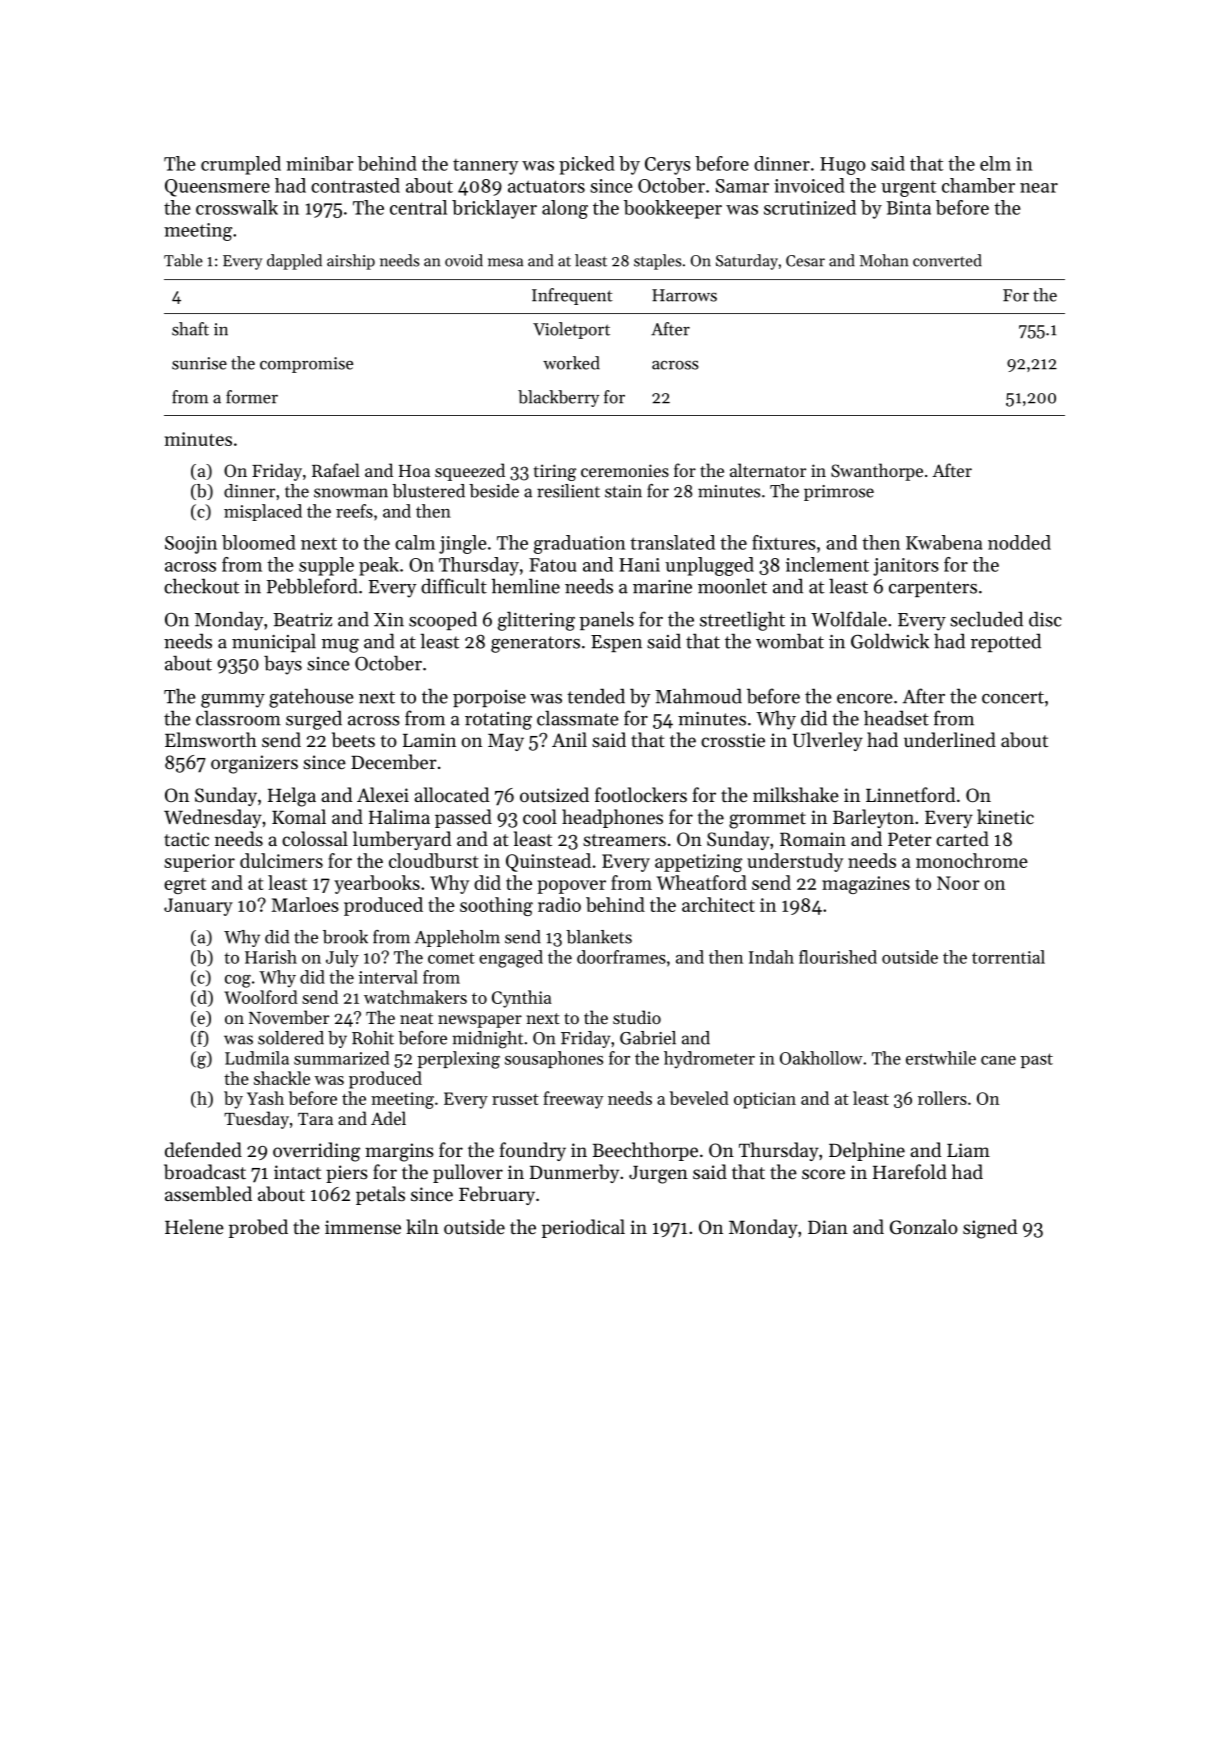 The width and height of the screenshot is (1229, 1738). What do you see at coordinates (583, 1228) in the screenshot?
I see `periodical` at bounding box center [583, 1228].
